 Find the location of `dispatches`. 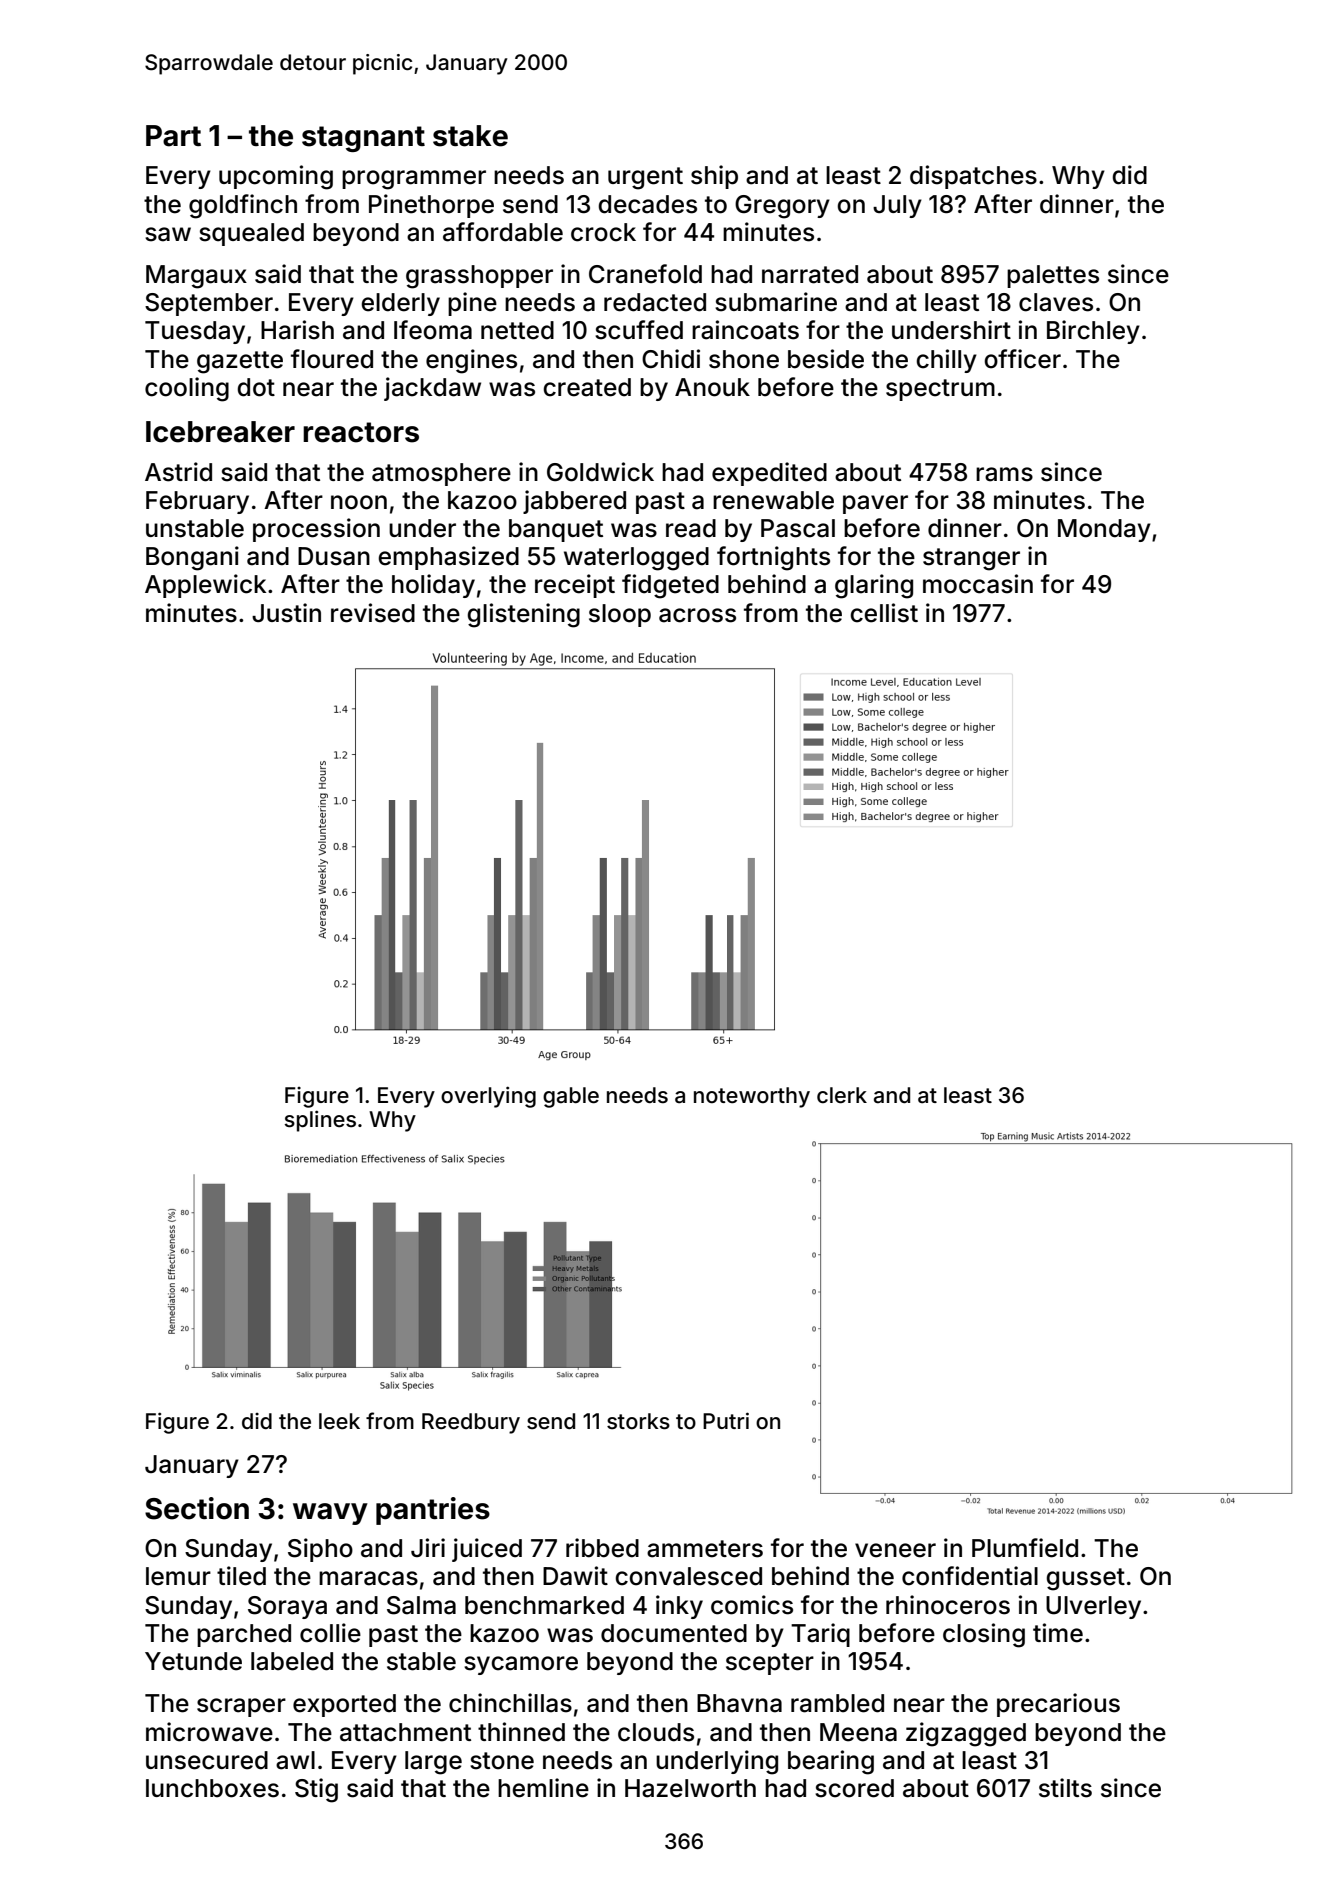

dispatches is located at coordinates (973, 177).
